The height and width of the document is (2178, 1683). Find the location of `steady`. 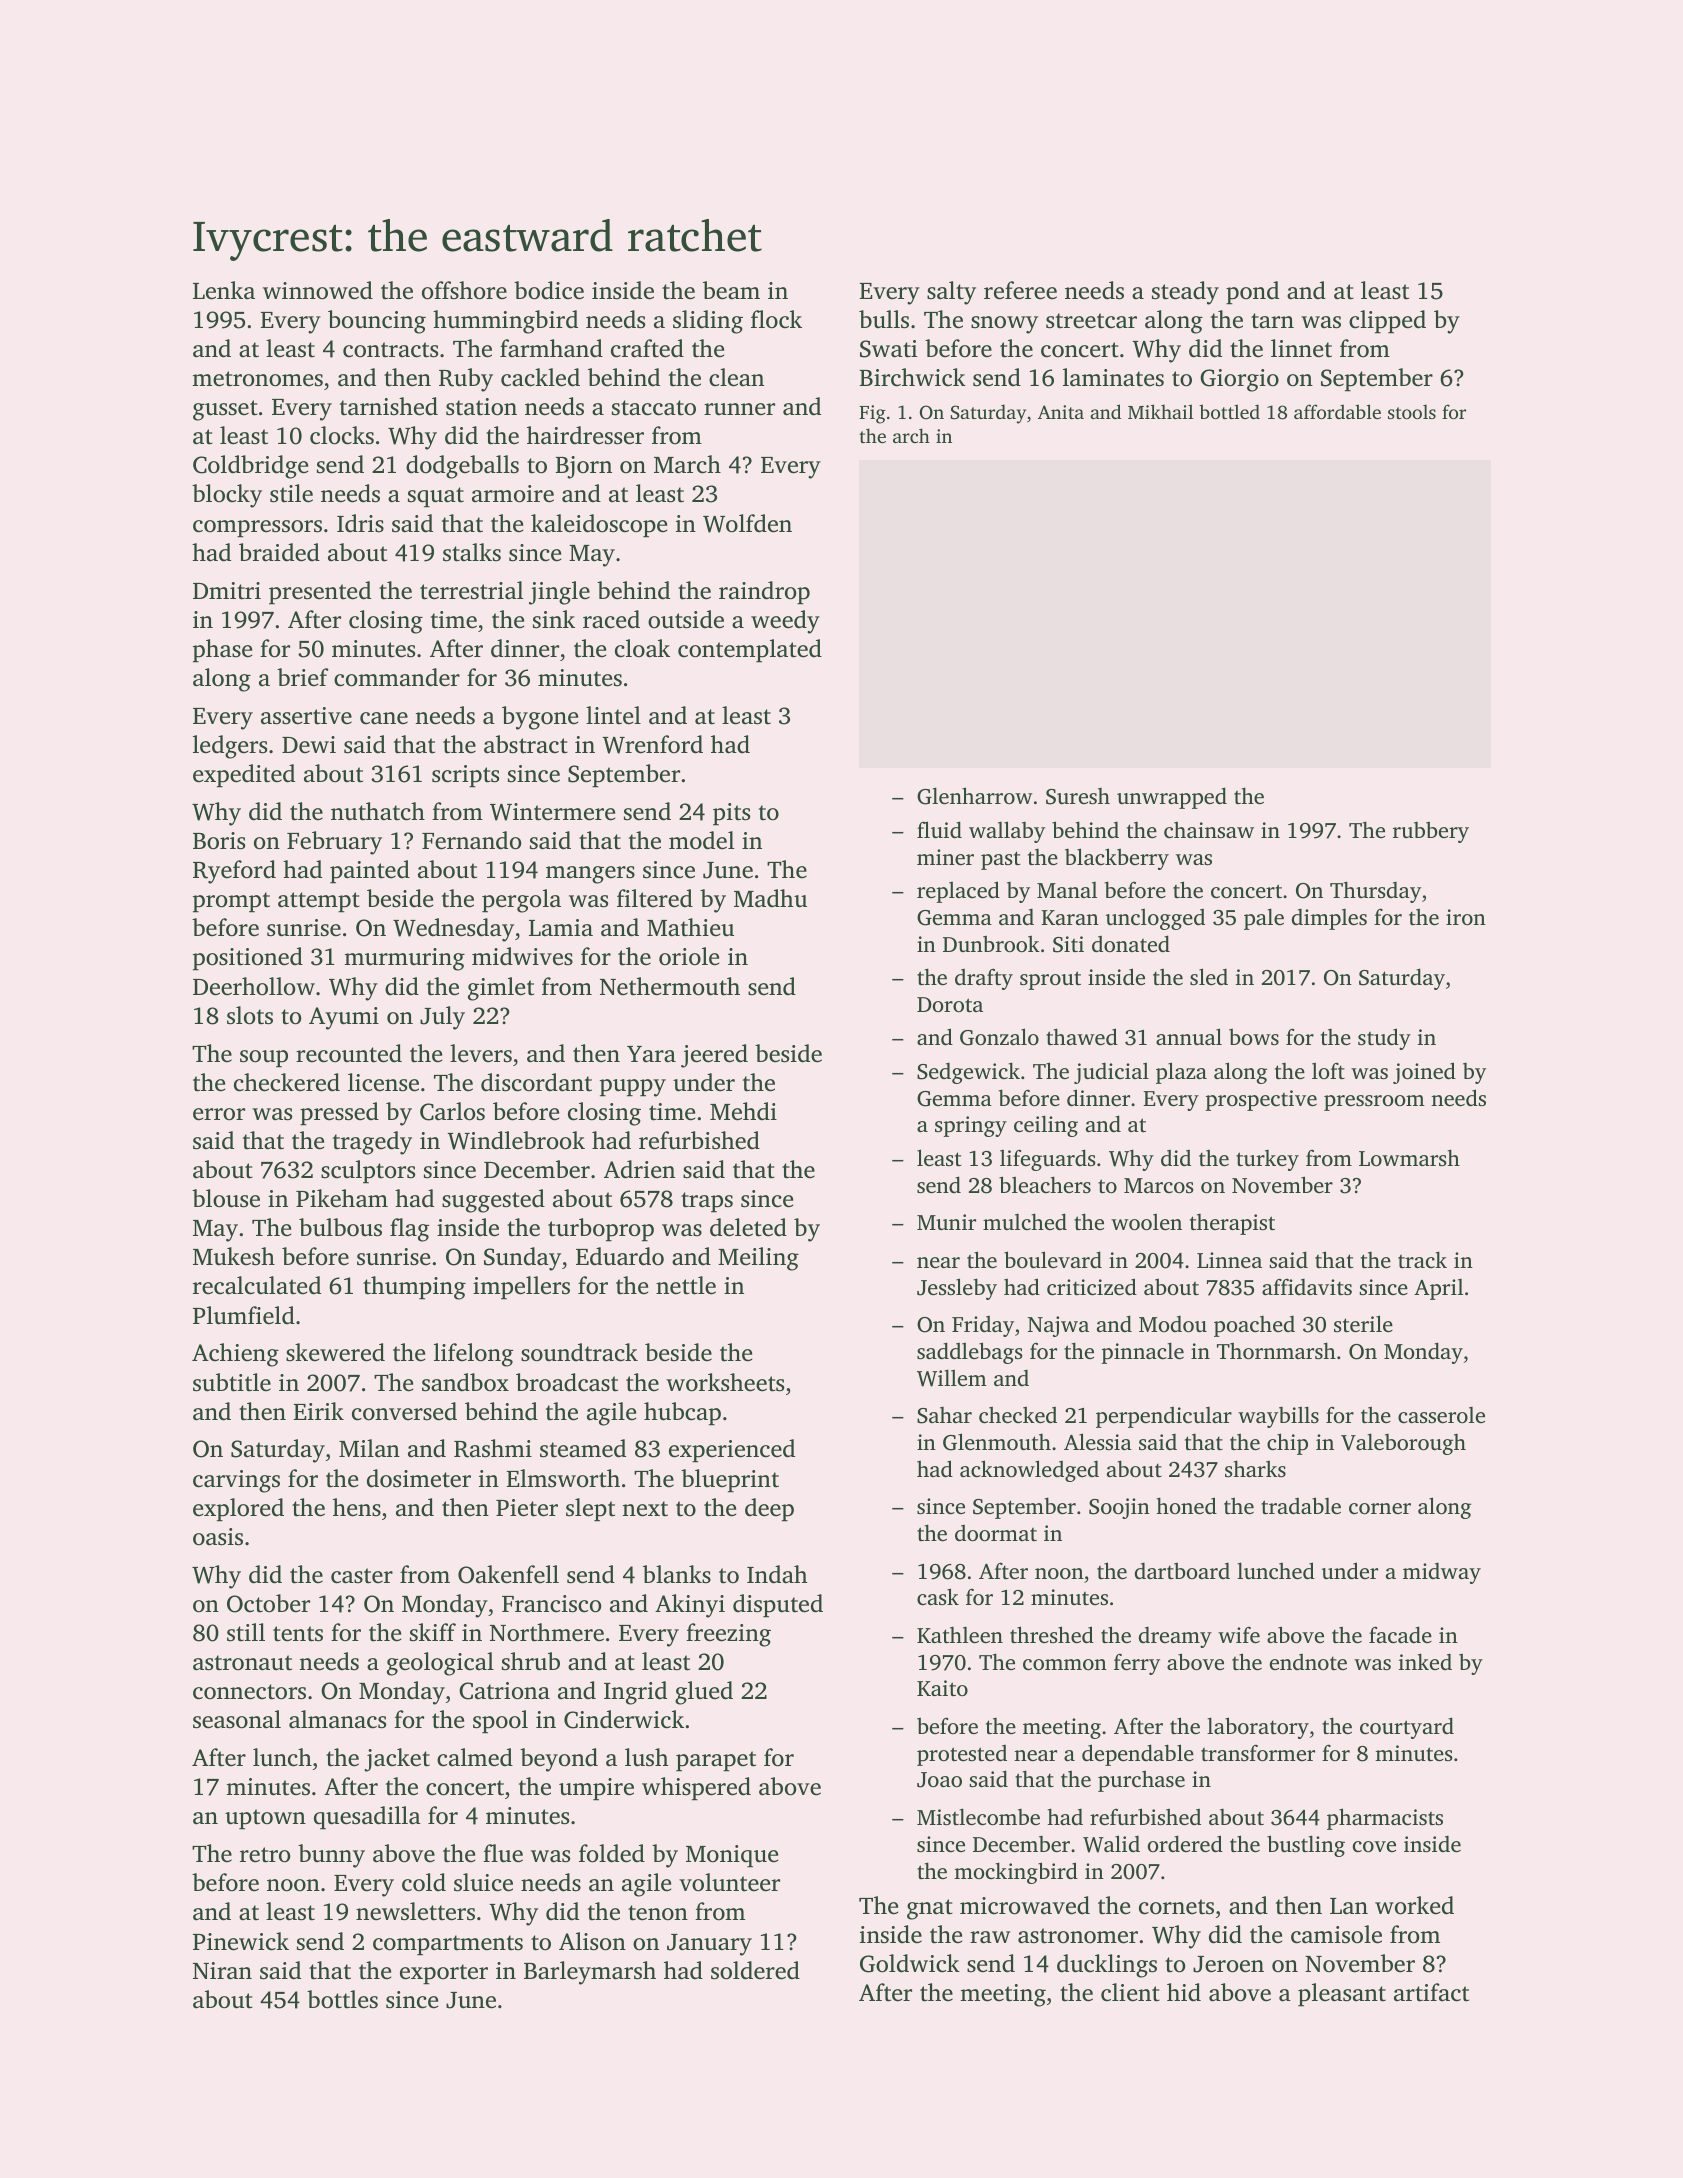

steady is located at coordinates (1185, 293).
